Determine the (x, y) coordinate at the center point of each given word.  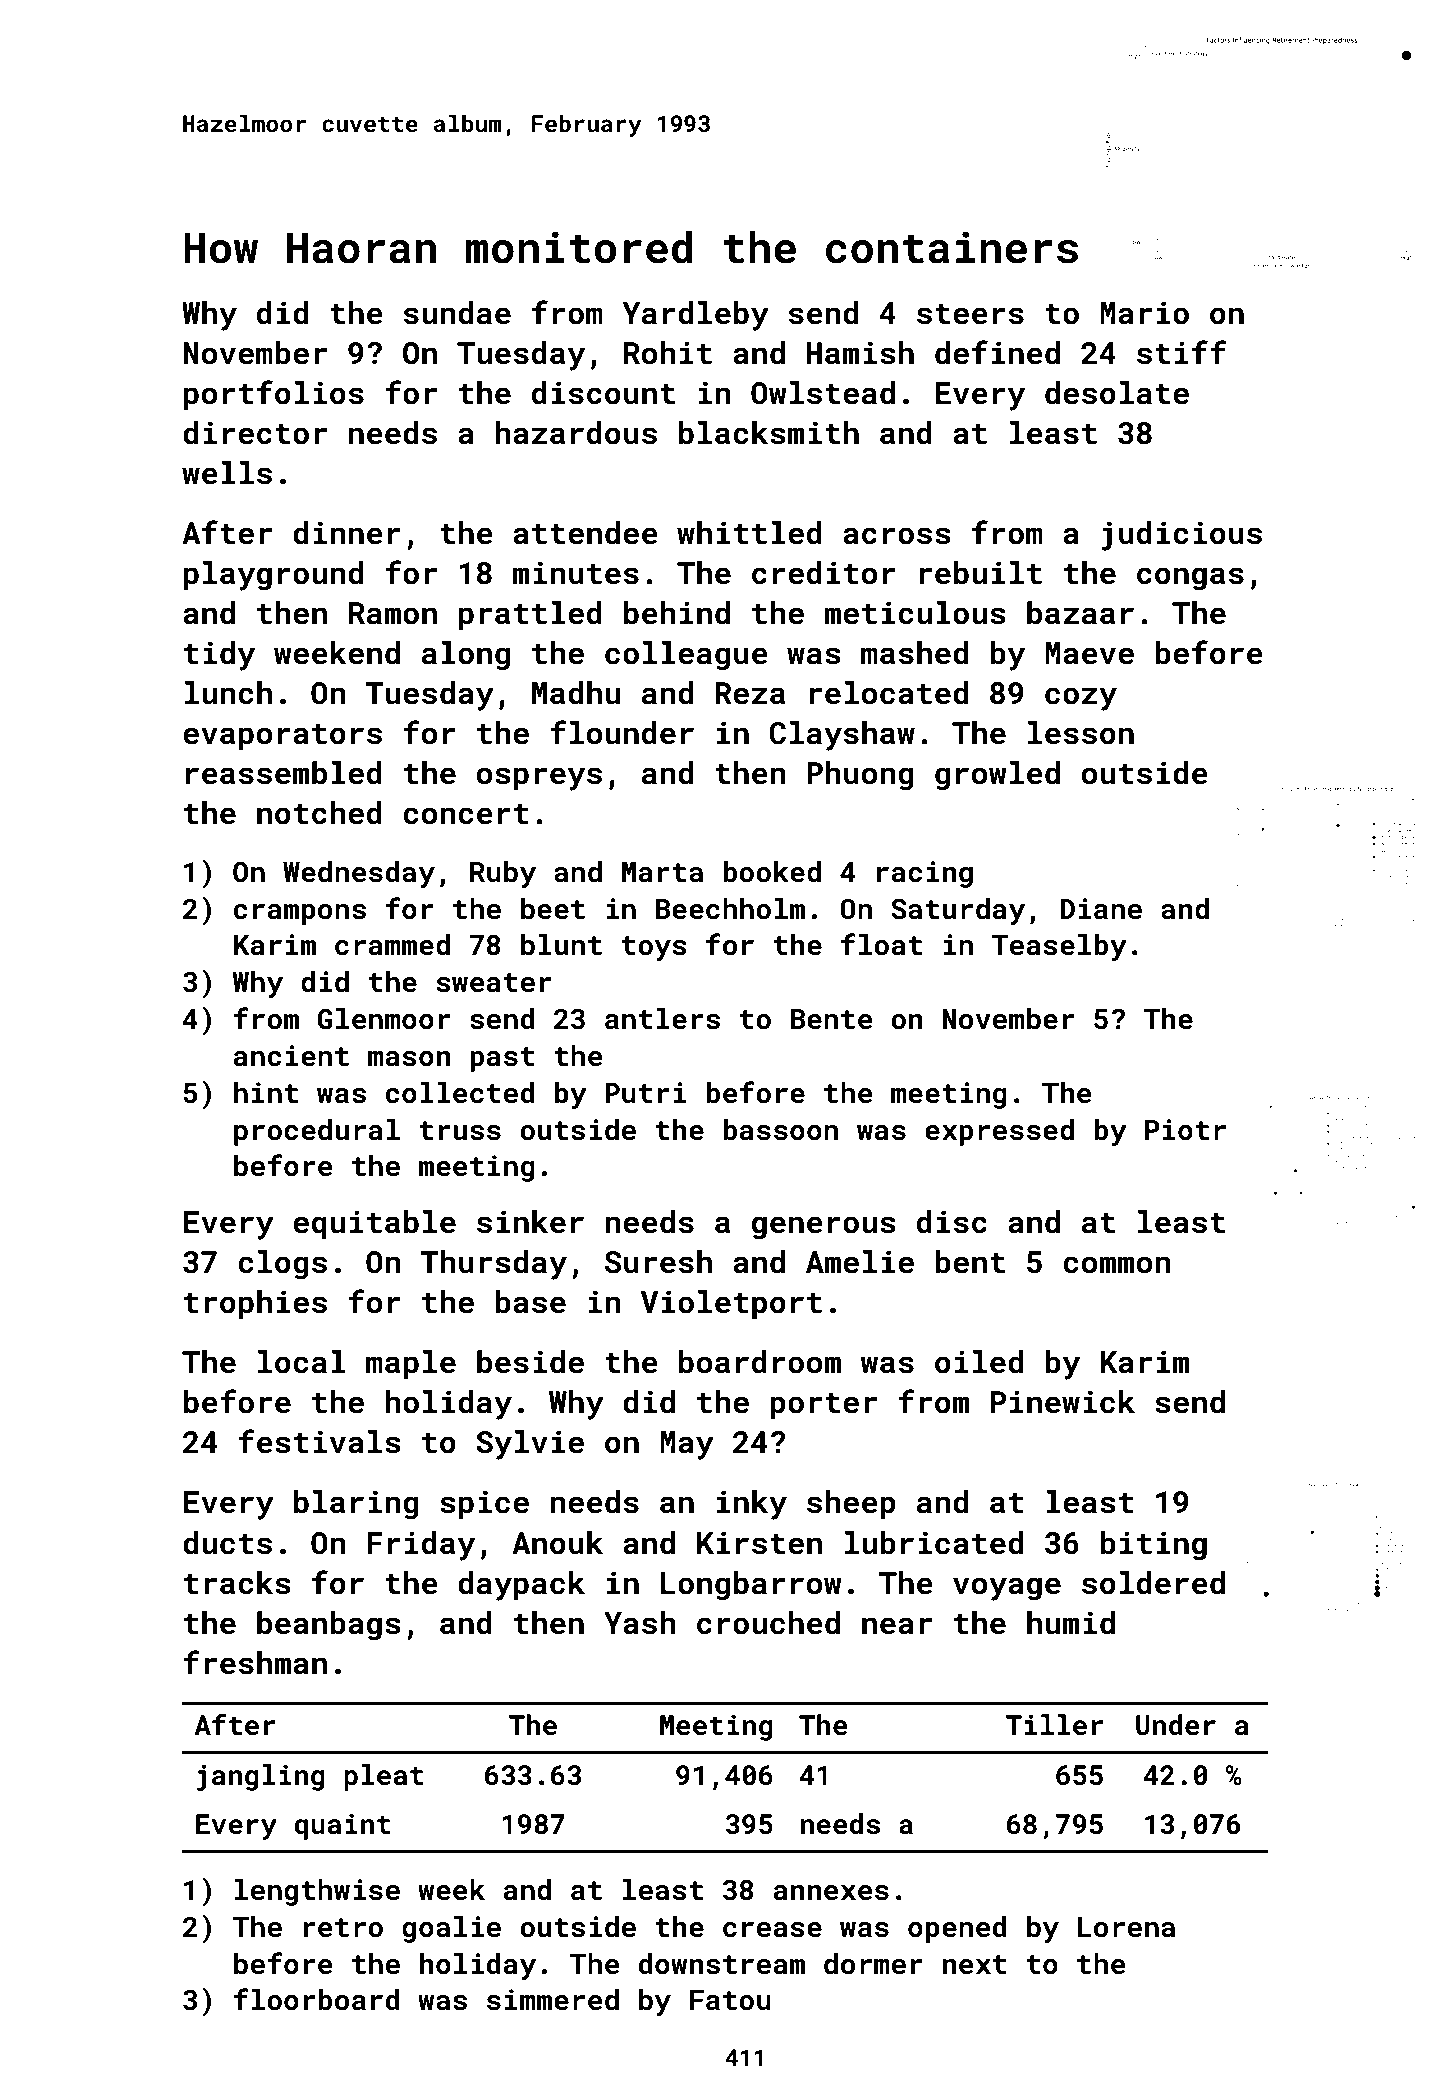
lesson (1081, 733)
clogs (282, 1265)
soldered (1153, 1583)
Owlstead (823, 393)
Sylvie (530, 1445)
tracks (237, 1583)
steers (970, 314)
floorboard (317, 1999)
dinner (347, 533)
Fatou (730, 2000)
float (881, 944)
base (531, 1302)
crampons (300, 914)
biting (1154, 1546)
